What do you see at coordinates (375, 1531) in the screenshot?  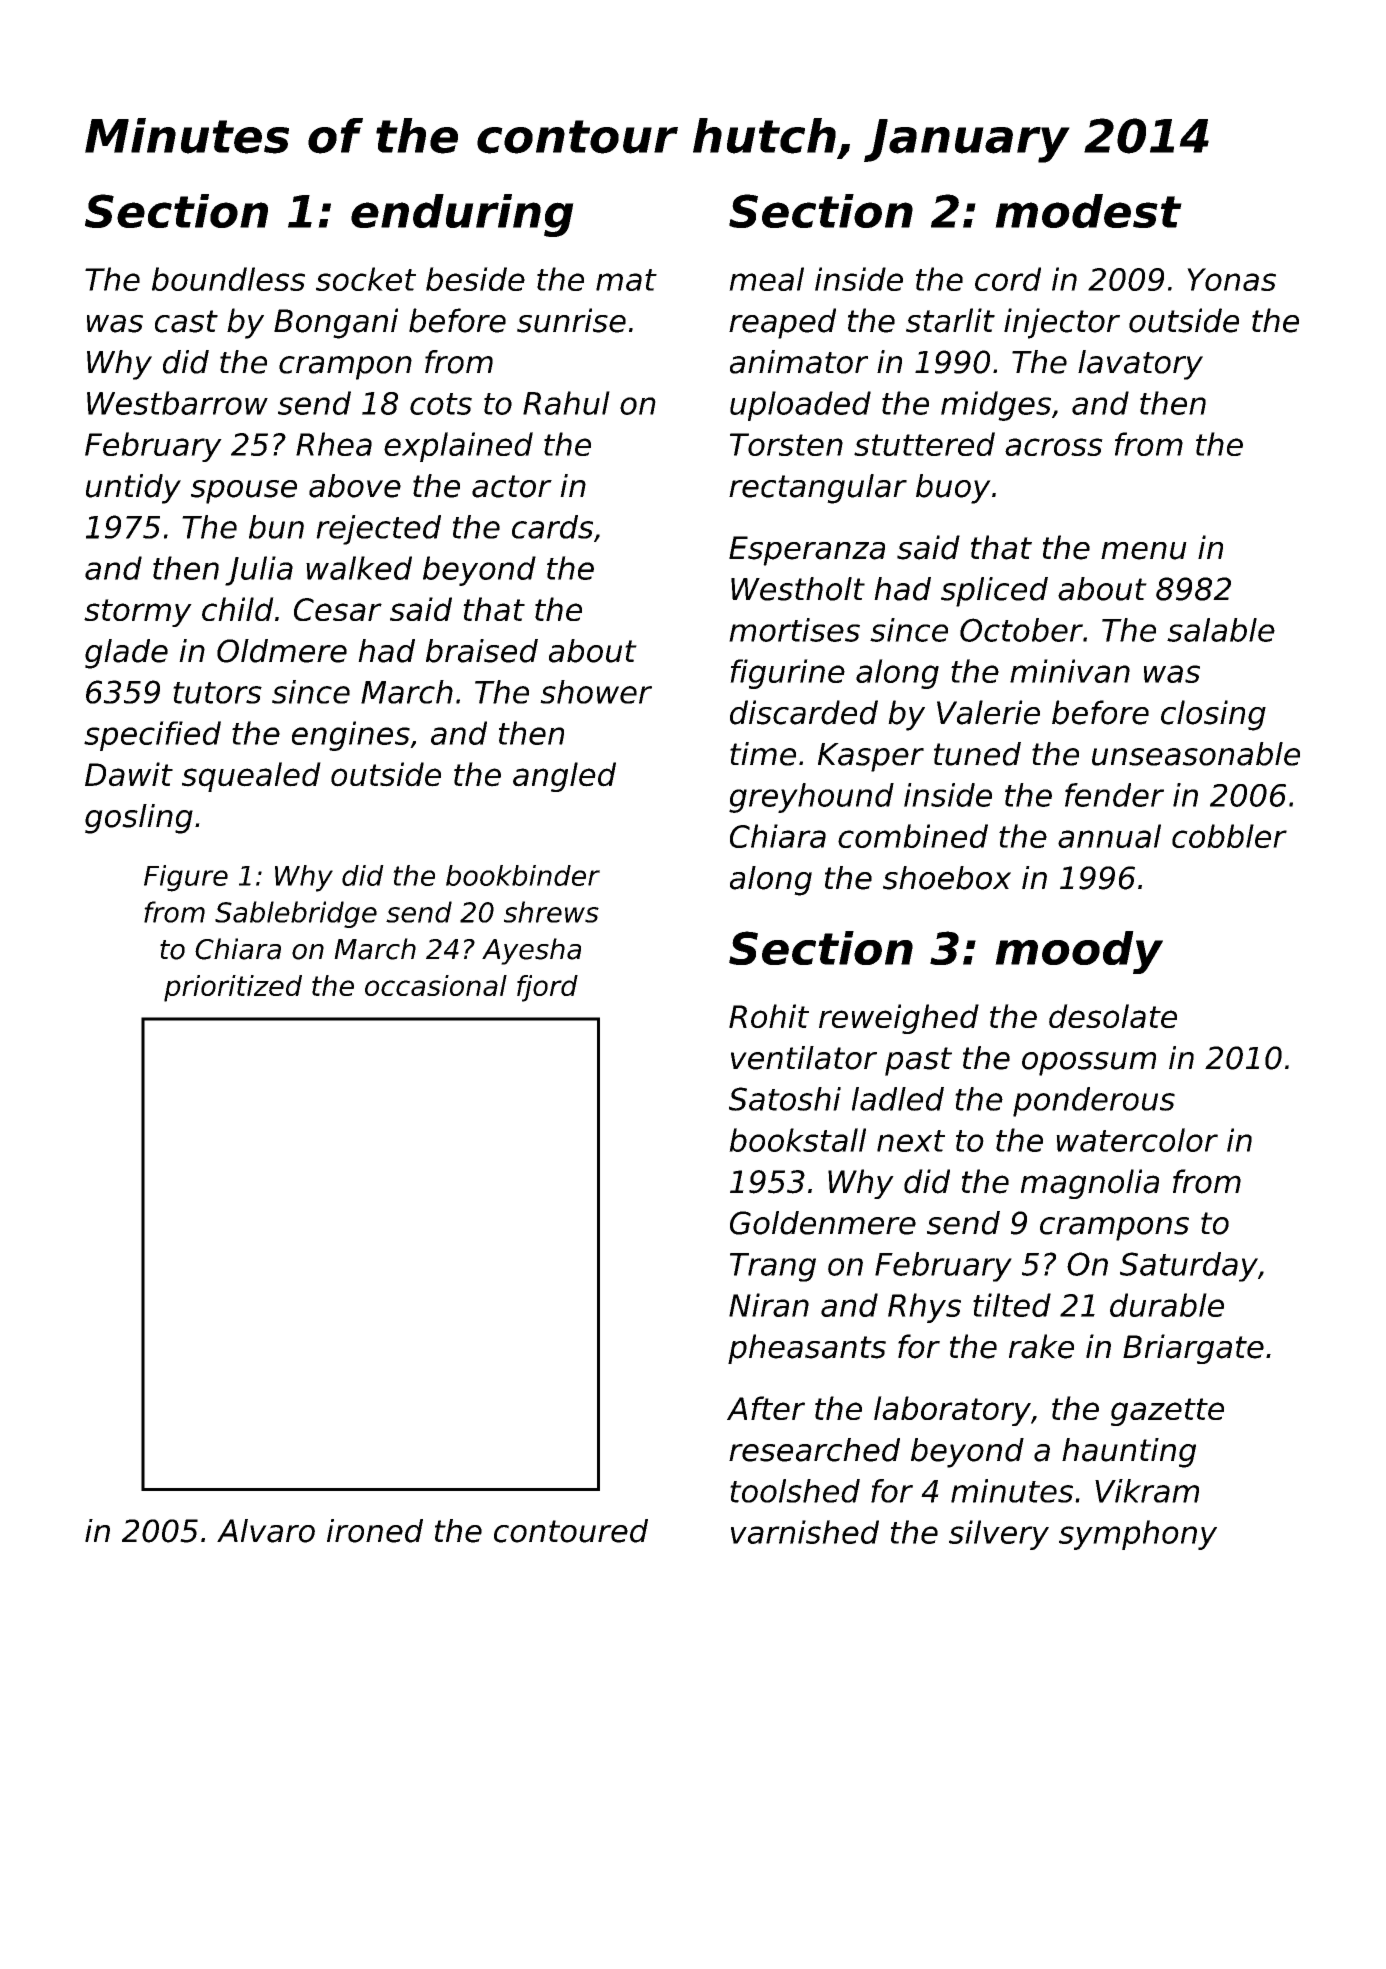 I see `ironed` at bounding box center [375, 1531].
